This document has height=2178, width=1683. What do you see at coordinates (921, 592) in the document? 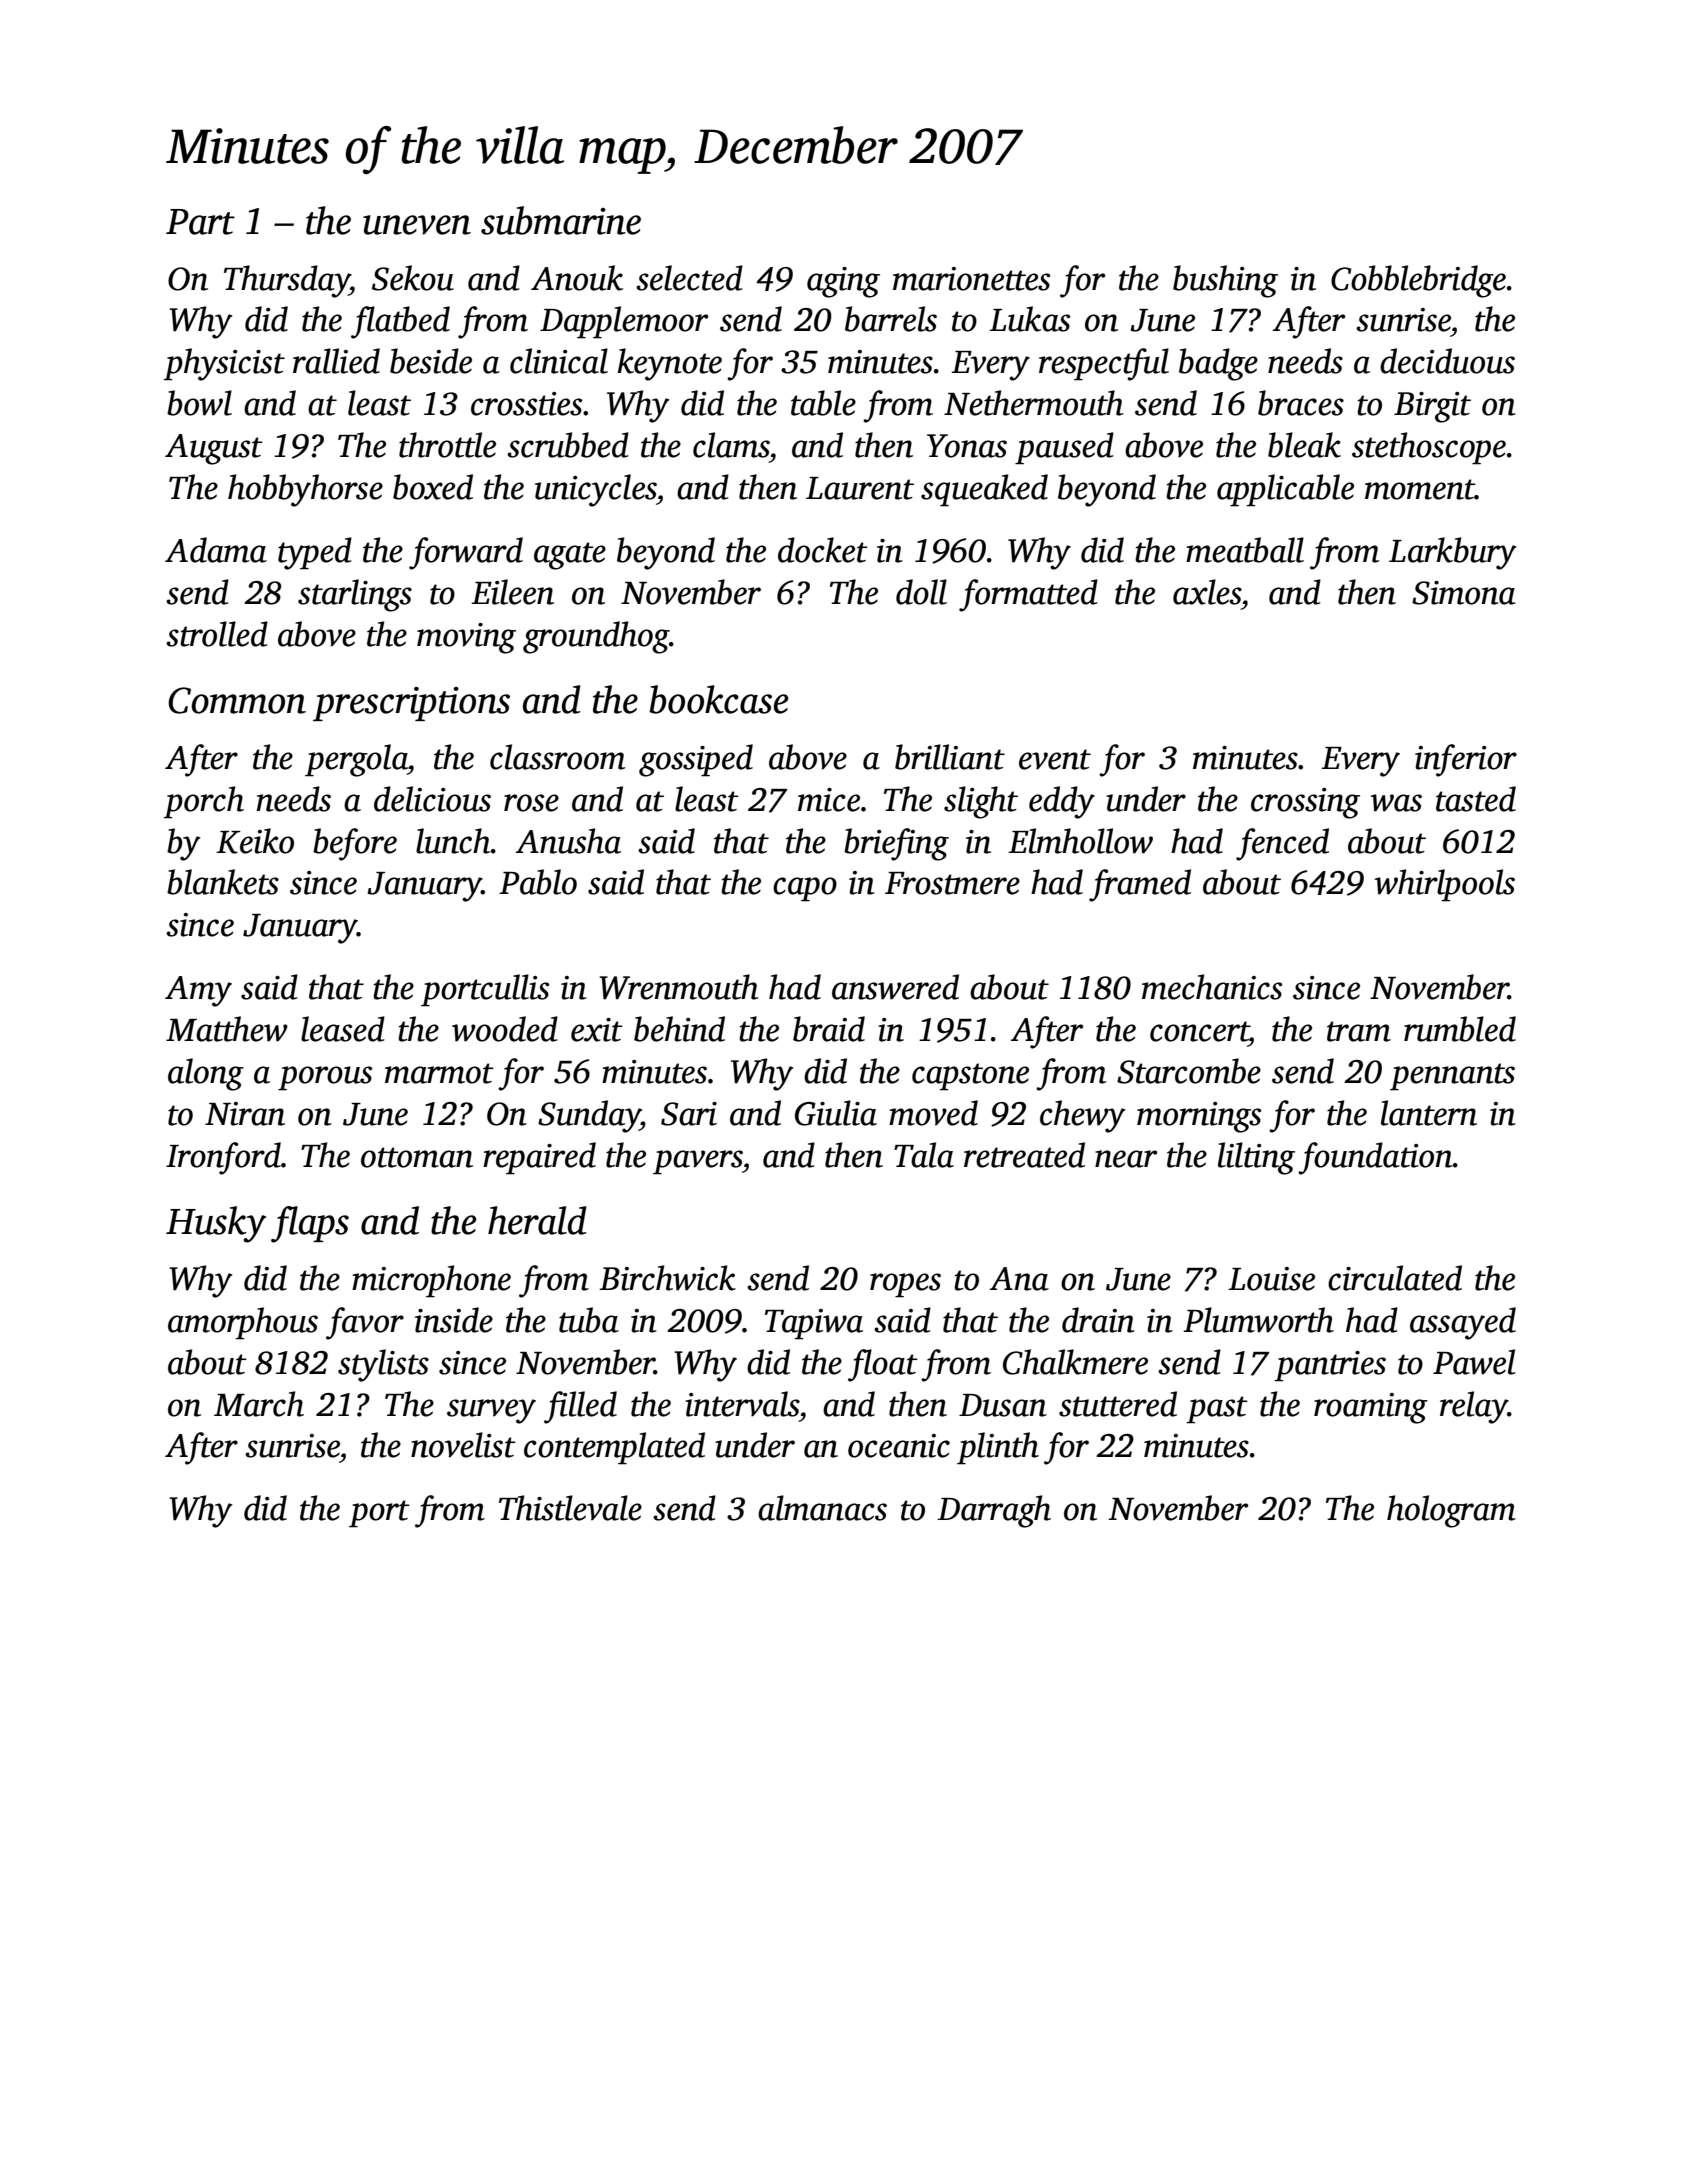
I see `doll` at bounding box center [921, 592].
